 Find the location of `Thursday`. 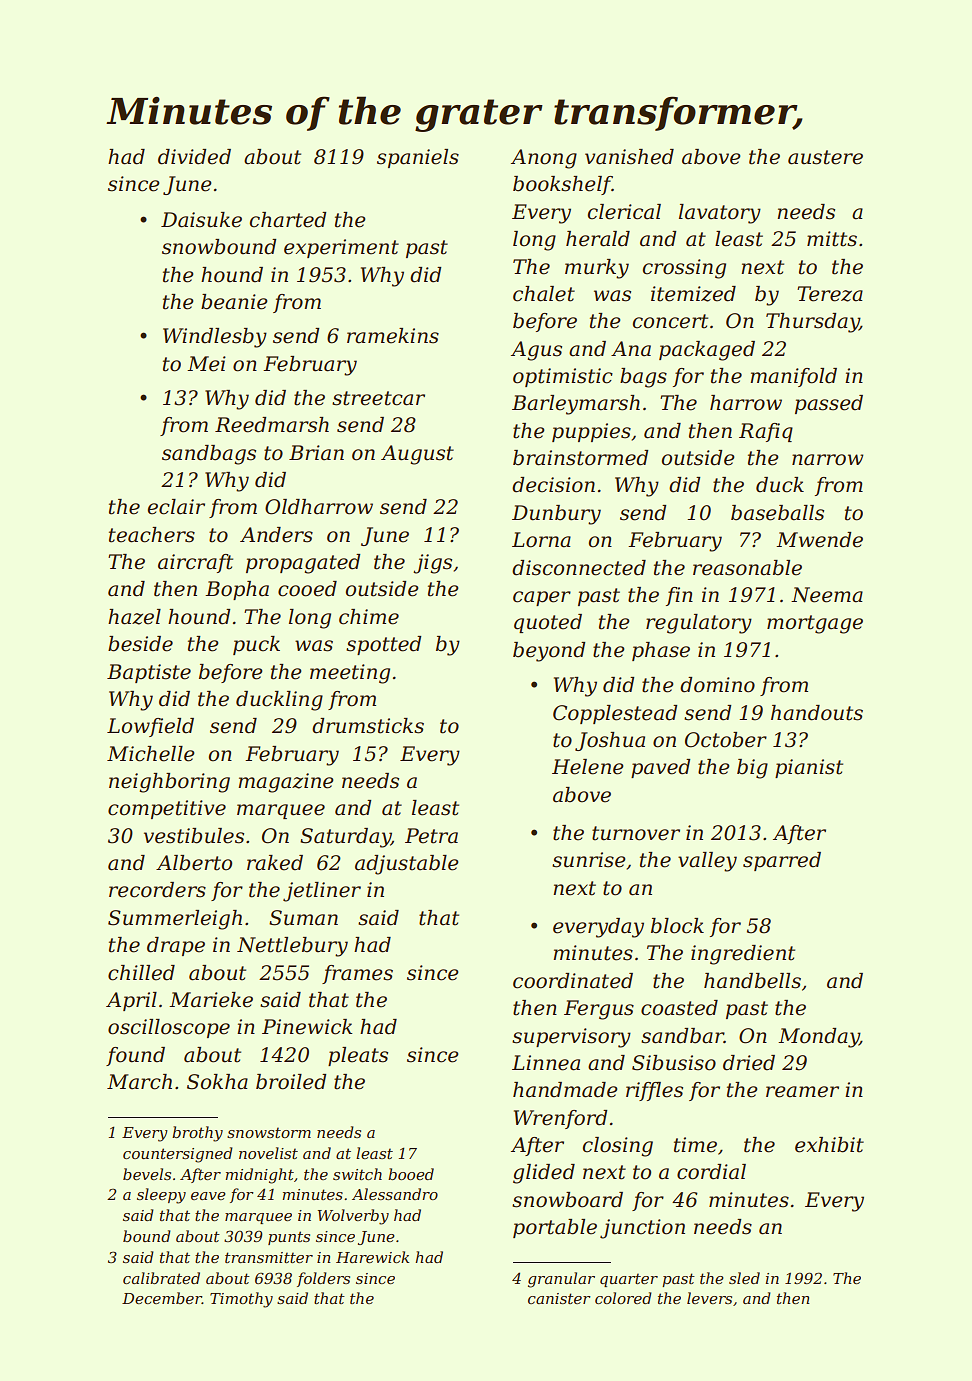

Thursday is located at coordinates (812, 323).
